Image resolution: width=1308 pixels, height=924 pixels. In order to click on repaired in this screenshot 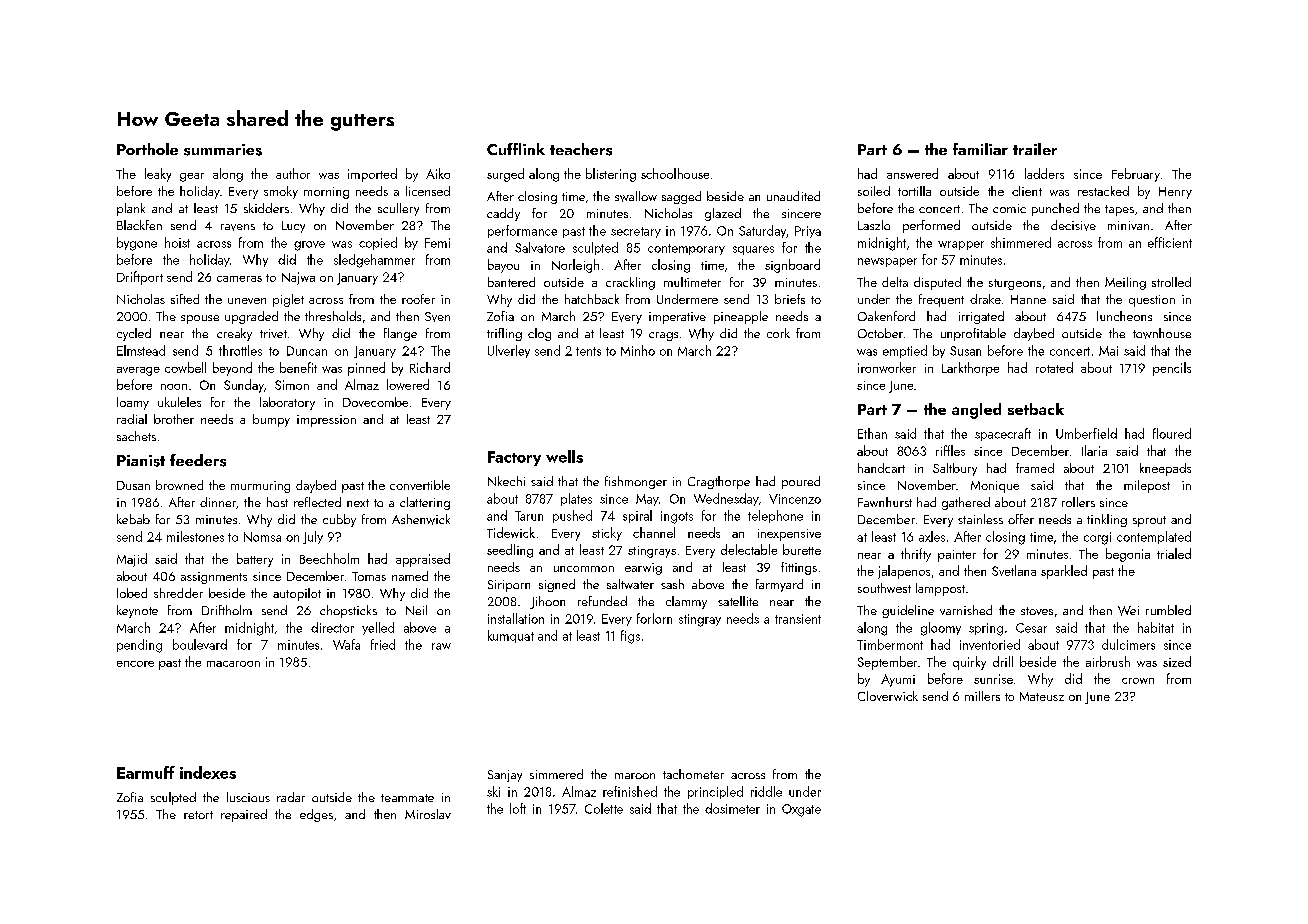, I will do `click(244, 815)`.
